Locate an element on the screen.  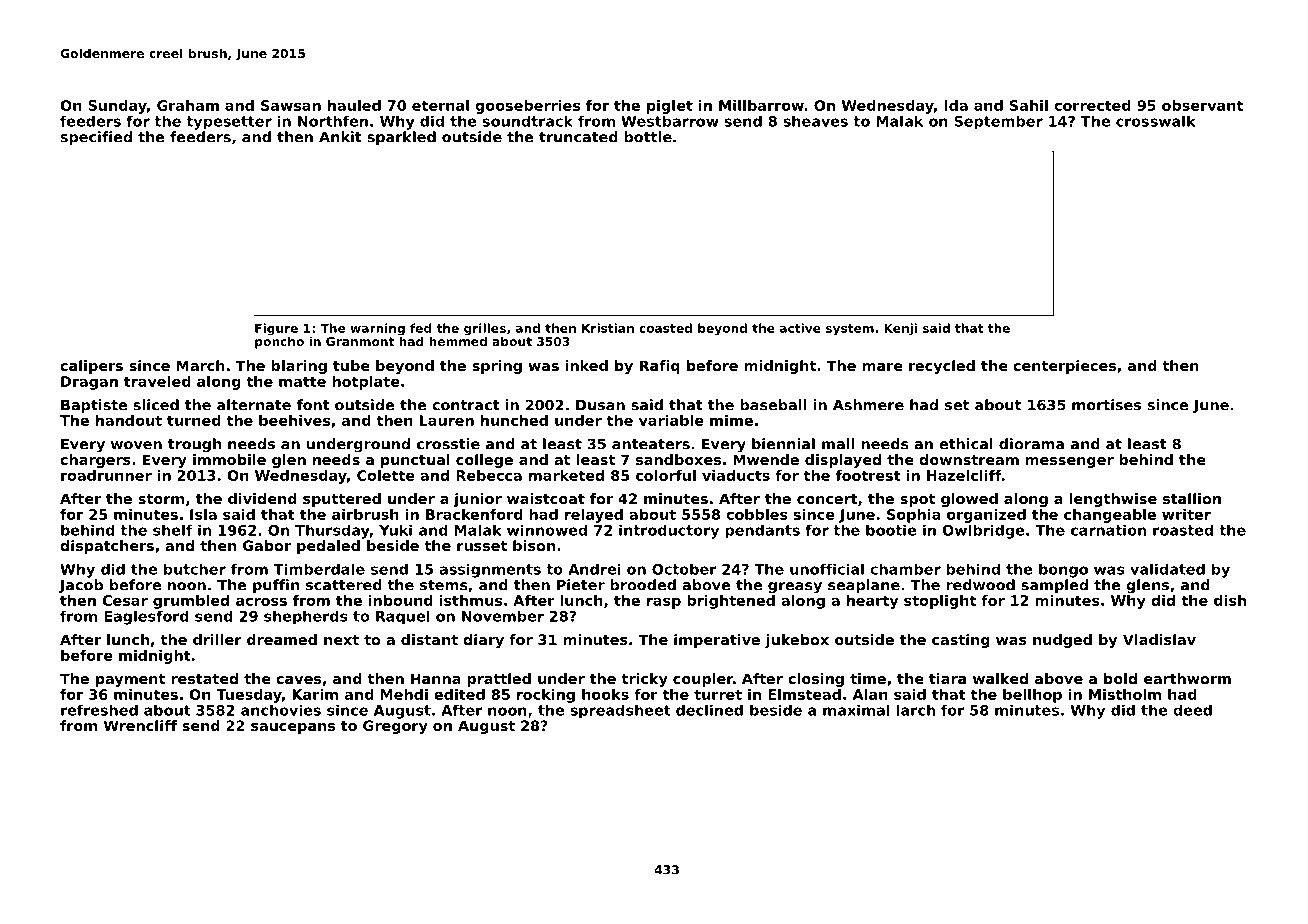
Graham is located at coordinates (188, 105).
